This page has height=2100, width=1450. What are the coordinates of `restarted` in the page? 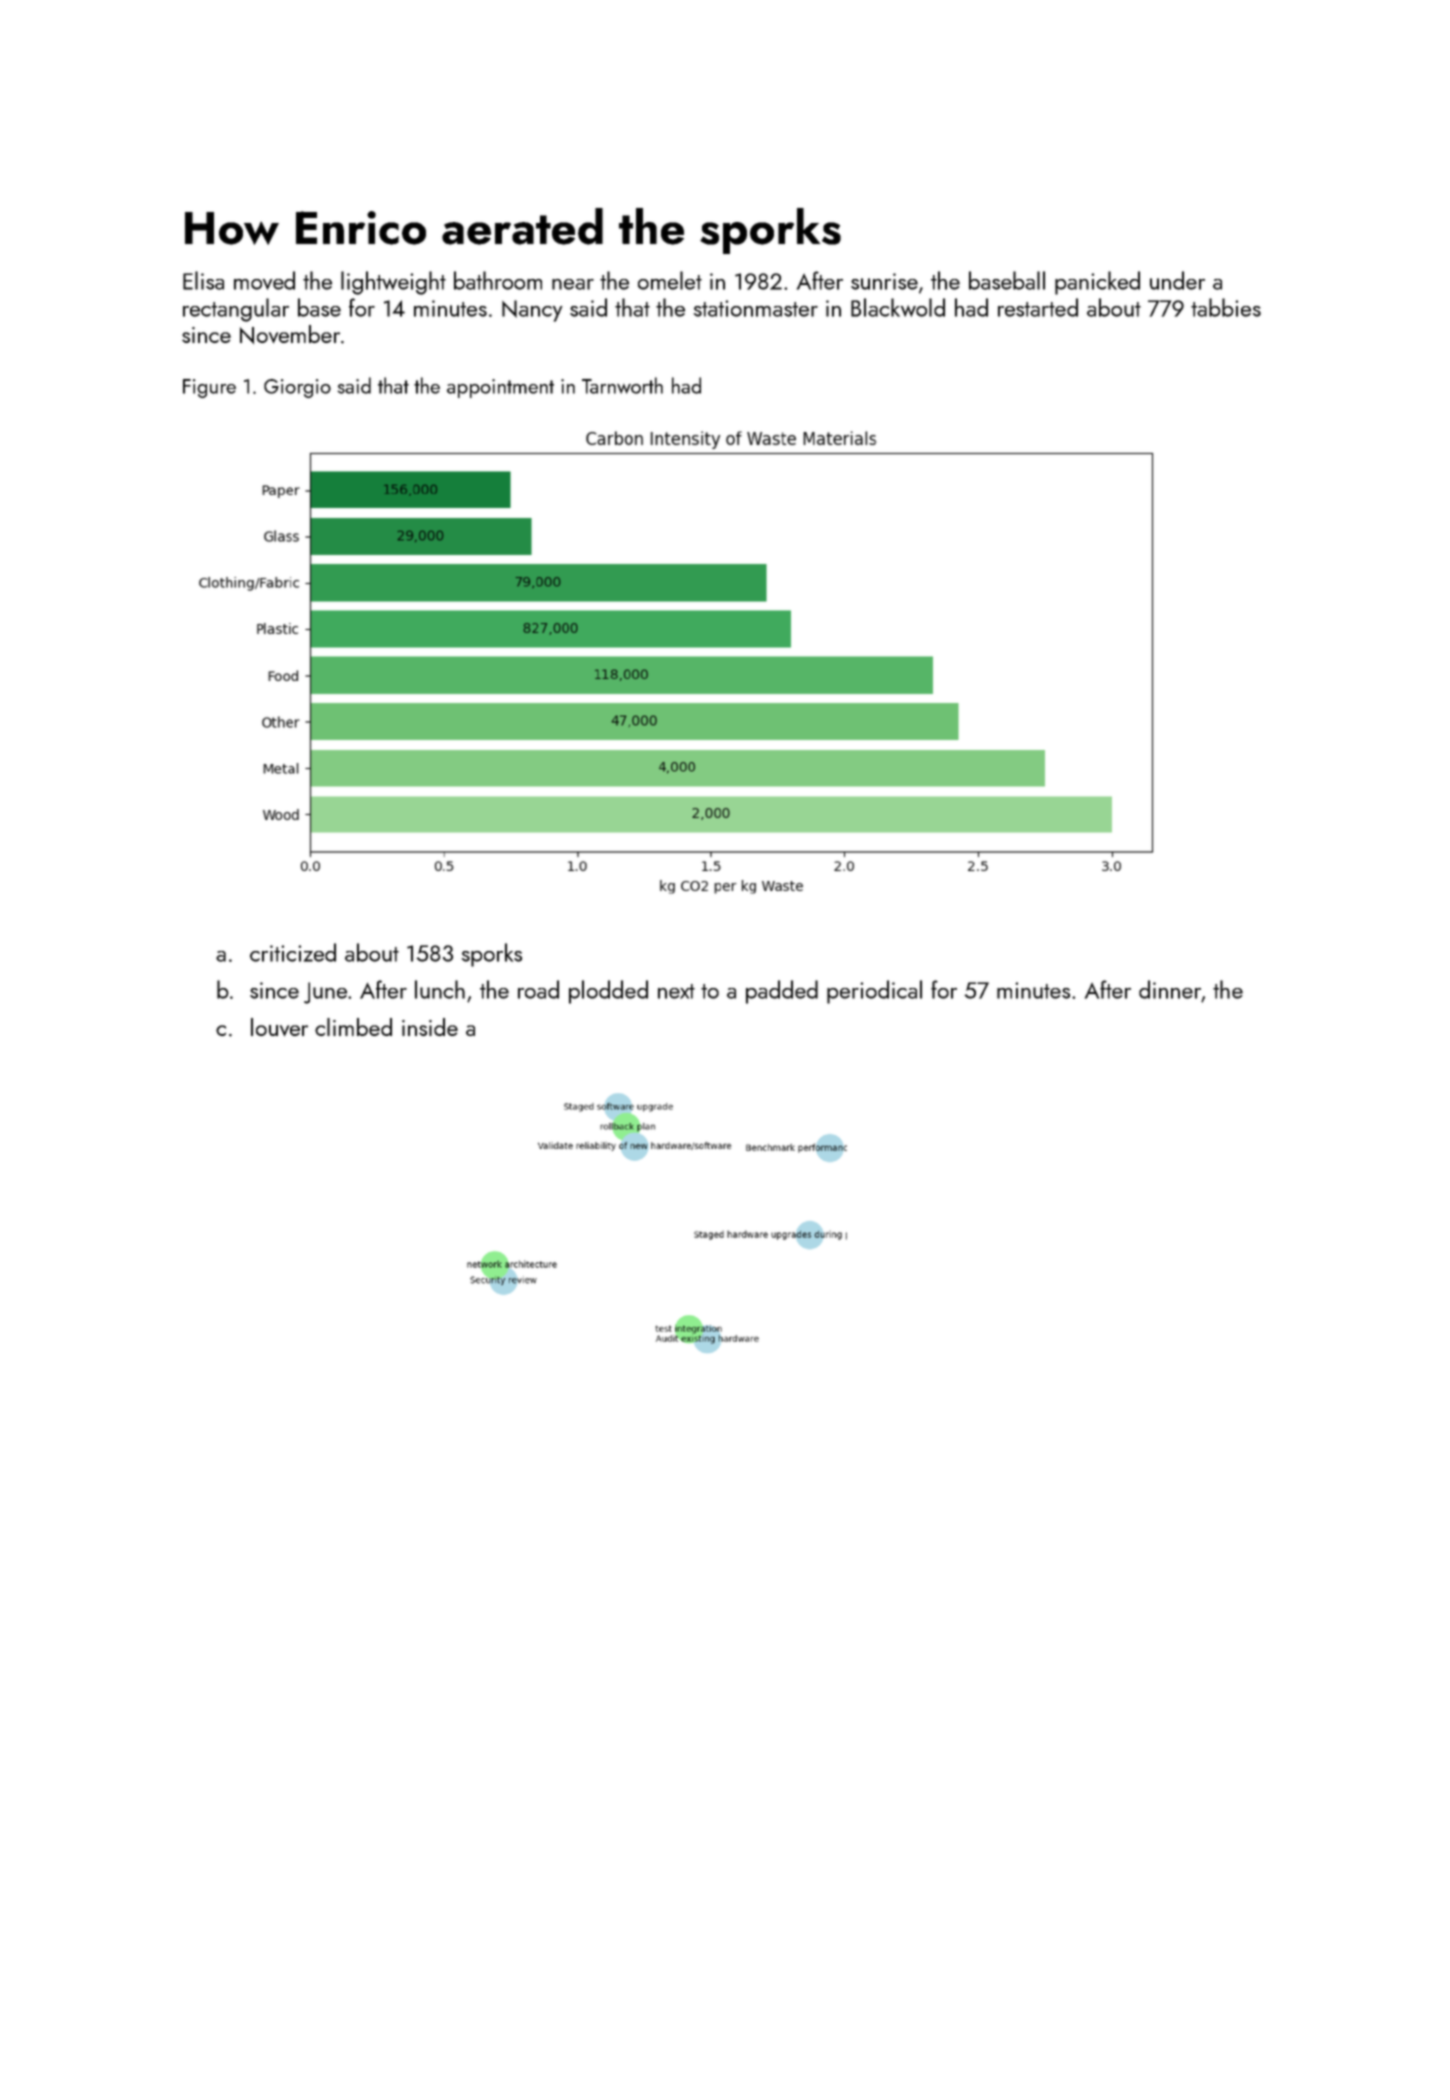 It's located at (1038, 307).
